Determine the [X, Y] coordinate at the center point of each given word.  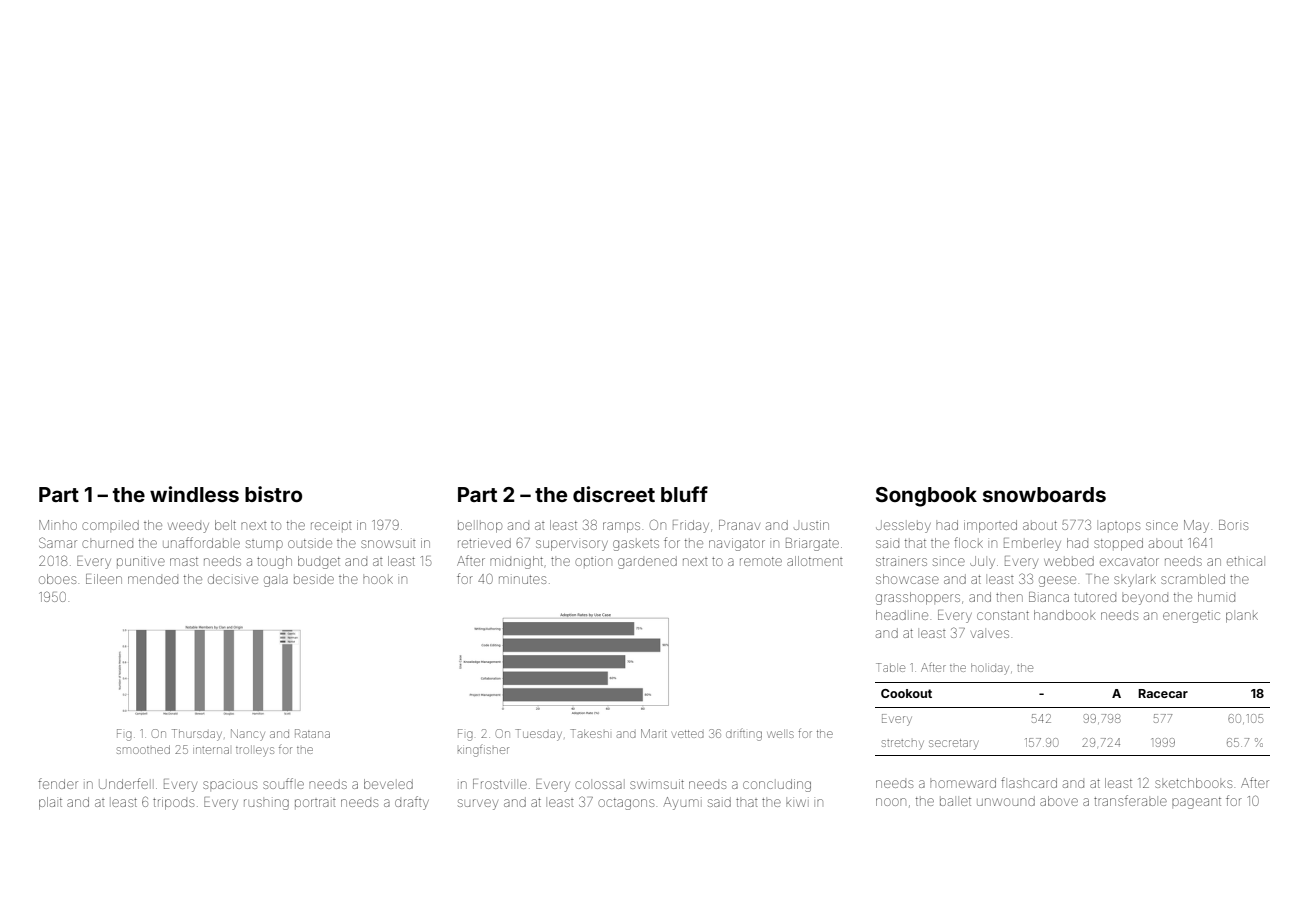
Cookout [906, 693]
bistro [273, 494]
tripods [173, 803]
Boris [1233, 525]
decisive [233, 579]
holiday [990, 669]
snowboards [1044, 494]
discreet [614, 494]
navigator [737, 544]
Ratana [312, 733]
